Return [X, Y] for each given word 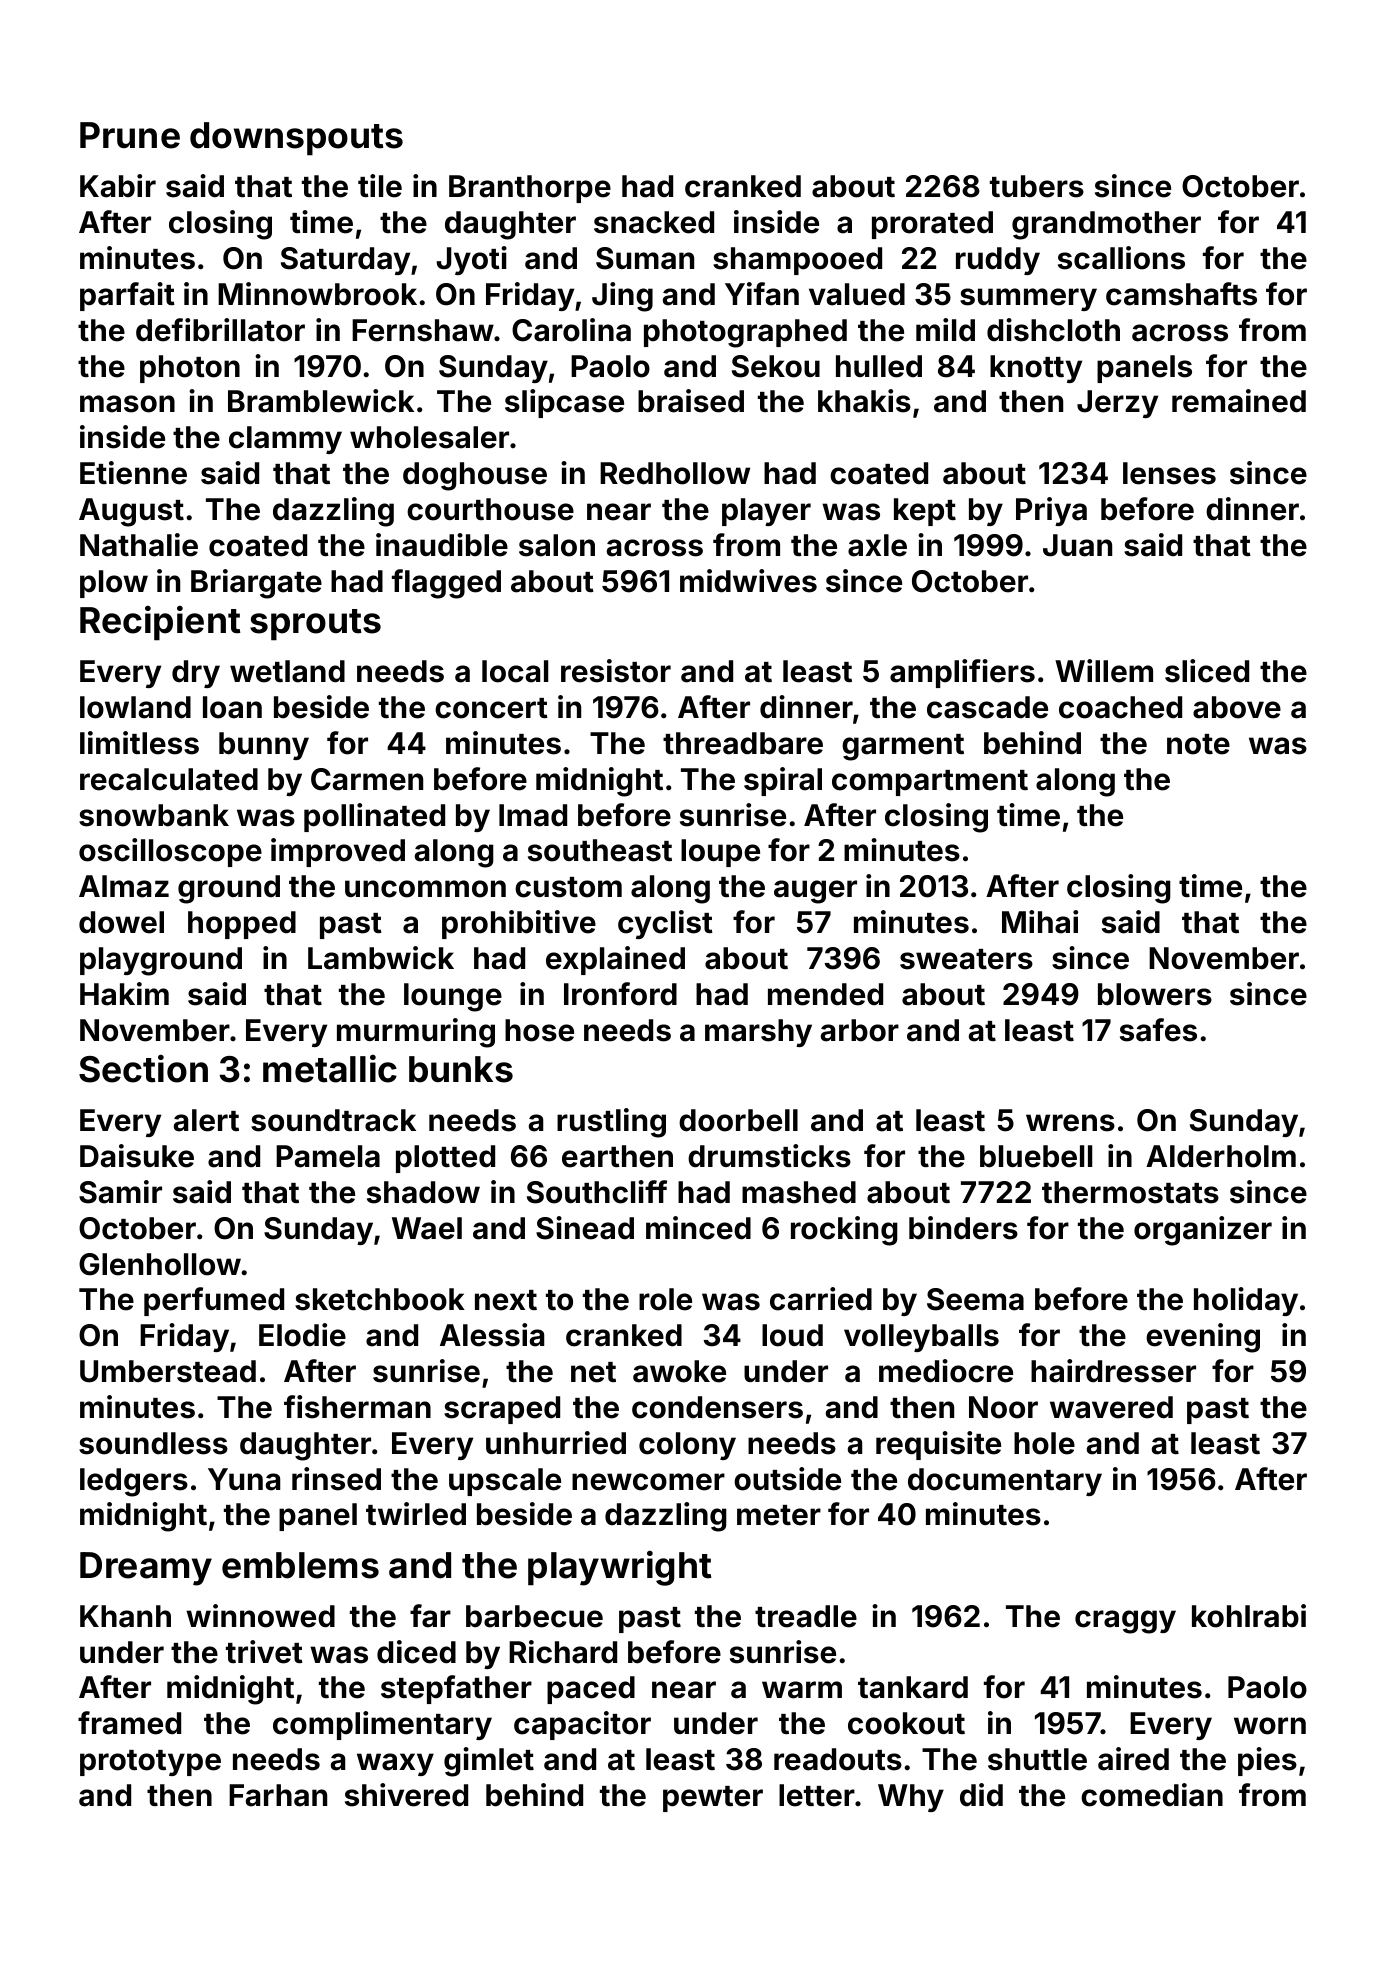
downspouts [296, 139]
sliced [1207, 671]
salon [557, 545]
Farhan [278, 1795]
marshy [758, 1033]
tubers [1037, 186]
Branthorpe [530, 189]
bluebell [1036, 1156]
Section [143, 1068]
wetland [287, 671]
